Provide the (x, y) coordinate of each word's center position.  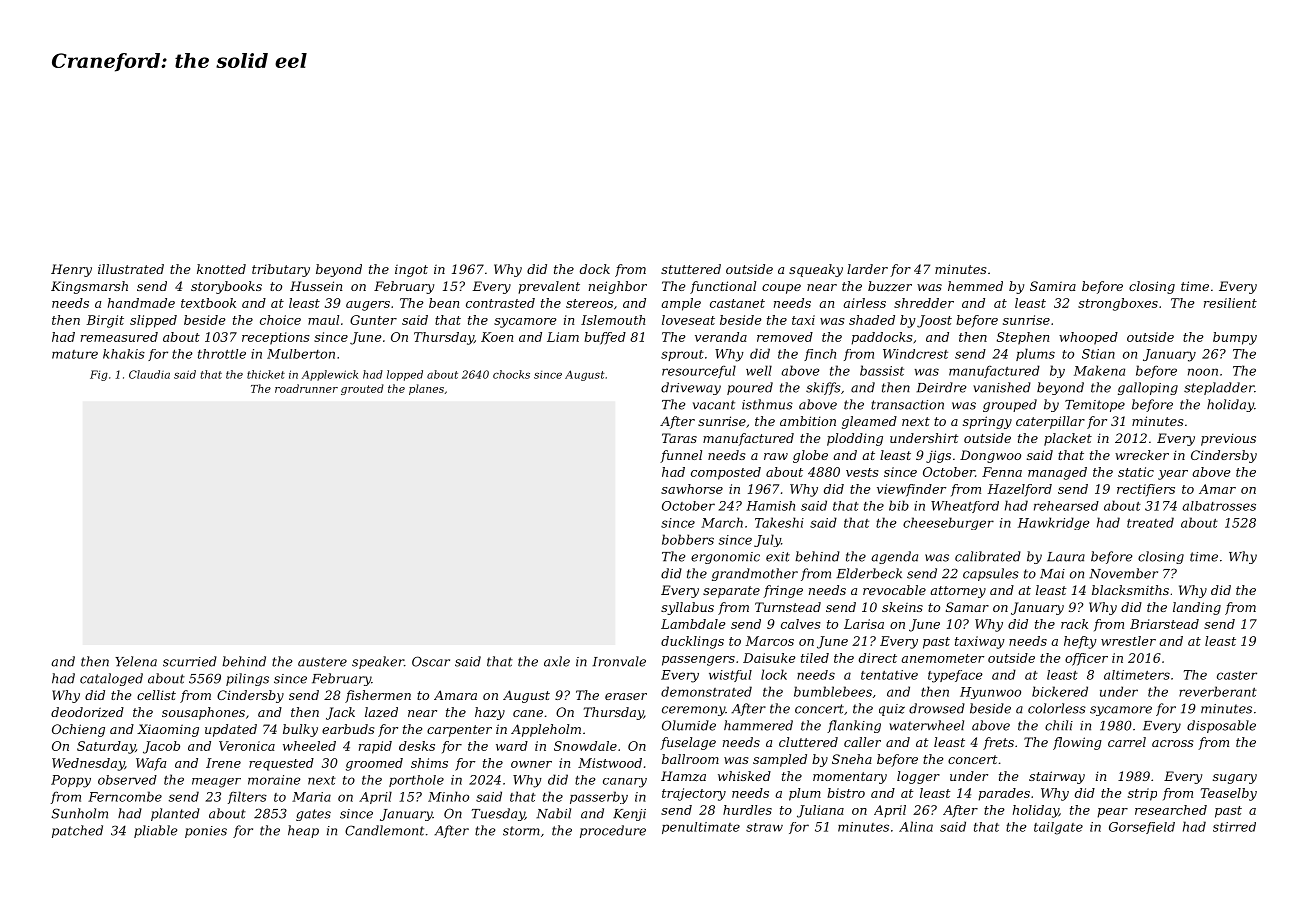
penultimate (701, 828)
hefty (1080, 642)
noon (1203, 372)
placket (1068, 439)
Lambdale (693, 624)
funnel (681, 456)
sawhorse (692, 489)
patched (77, 831)
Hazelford (1019, 490)
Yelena (136, 661)
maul (323, 320)
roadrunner (306, 388)
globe (810, 456)
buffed (605, 338)
